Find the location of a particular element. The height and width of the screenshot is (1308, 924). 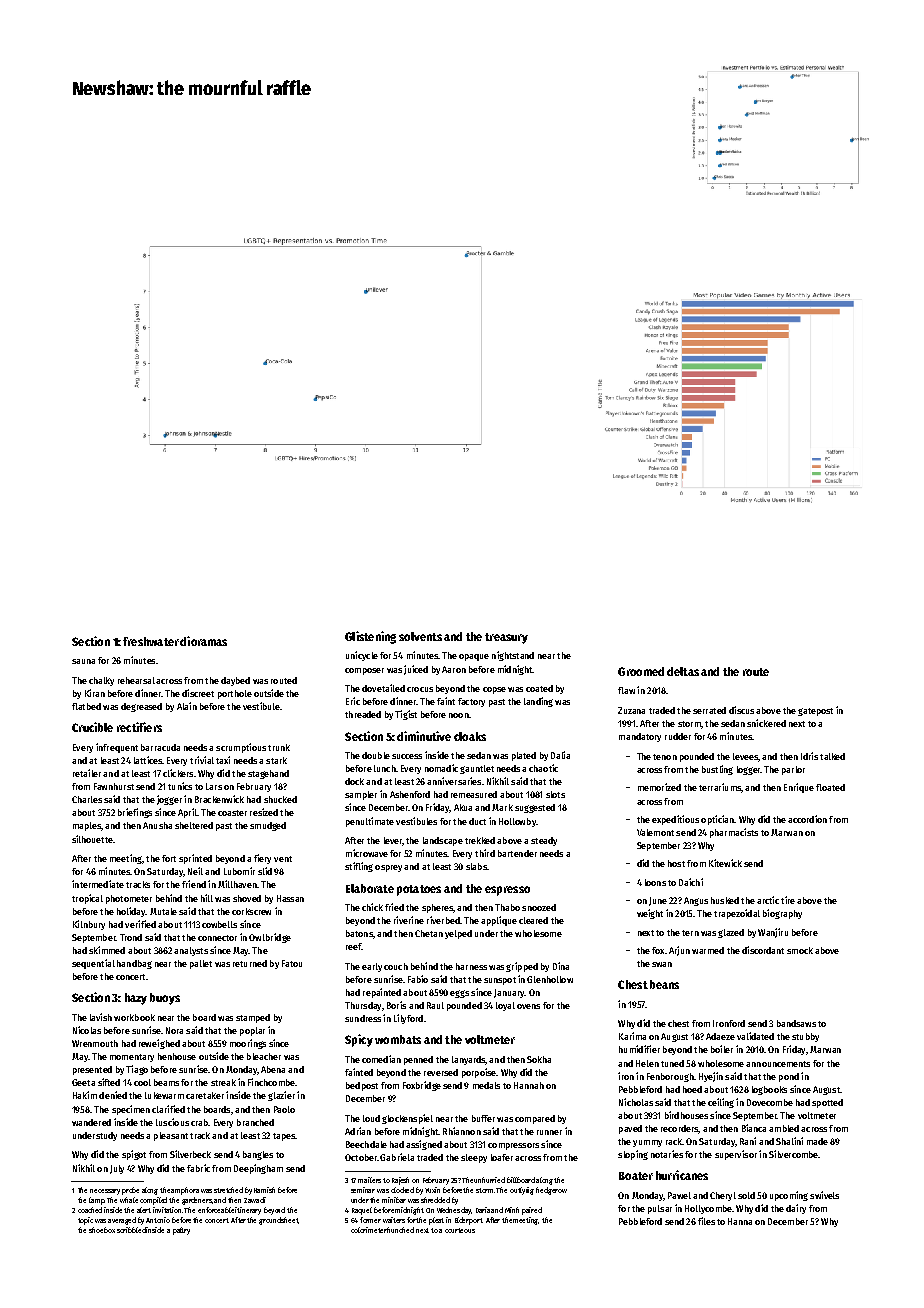

branched is located at coordinates (255, 1122).
